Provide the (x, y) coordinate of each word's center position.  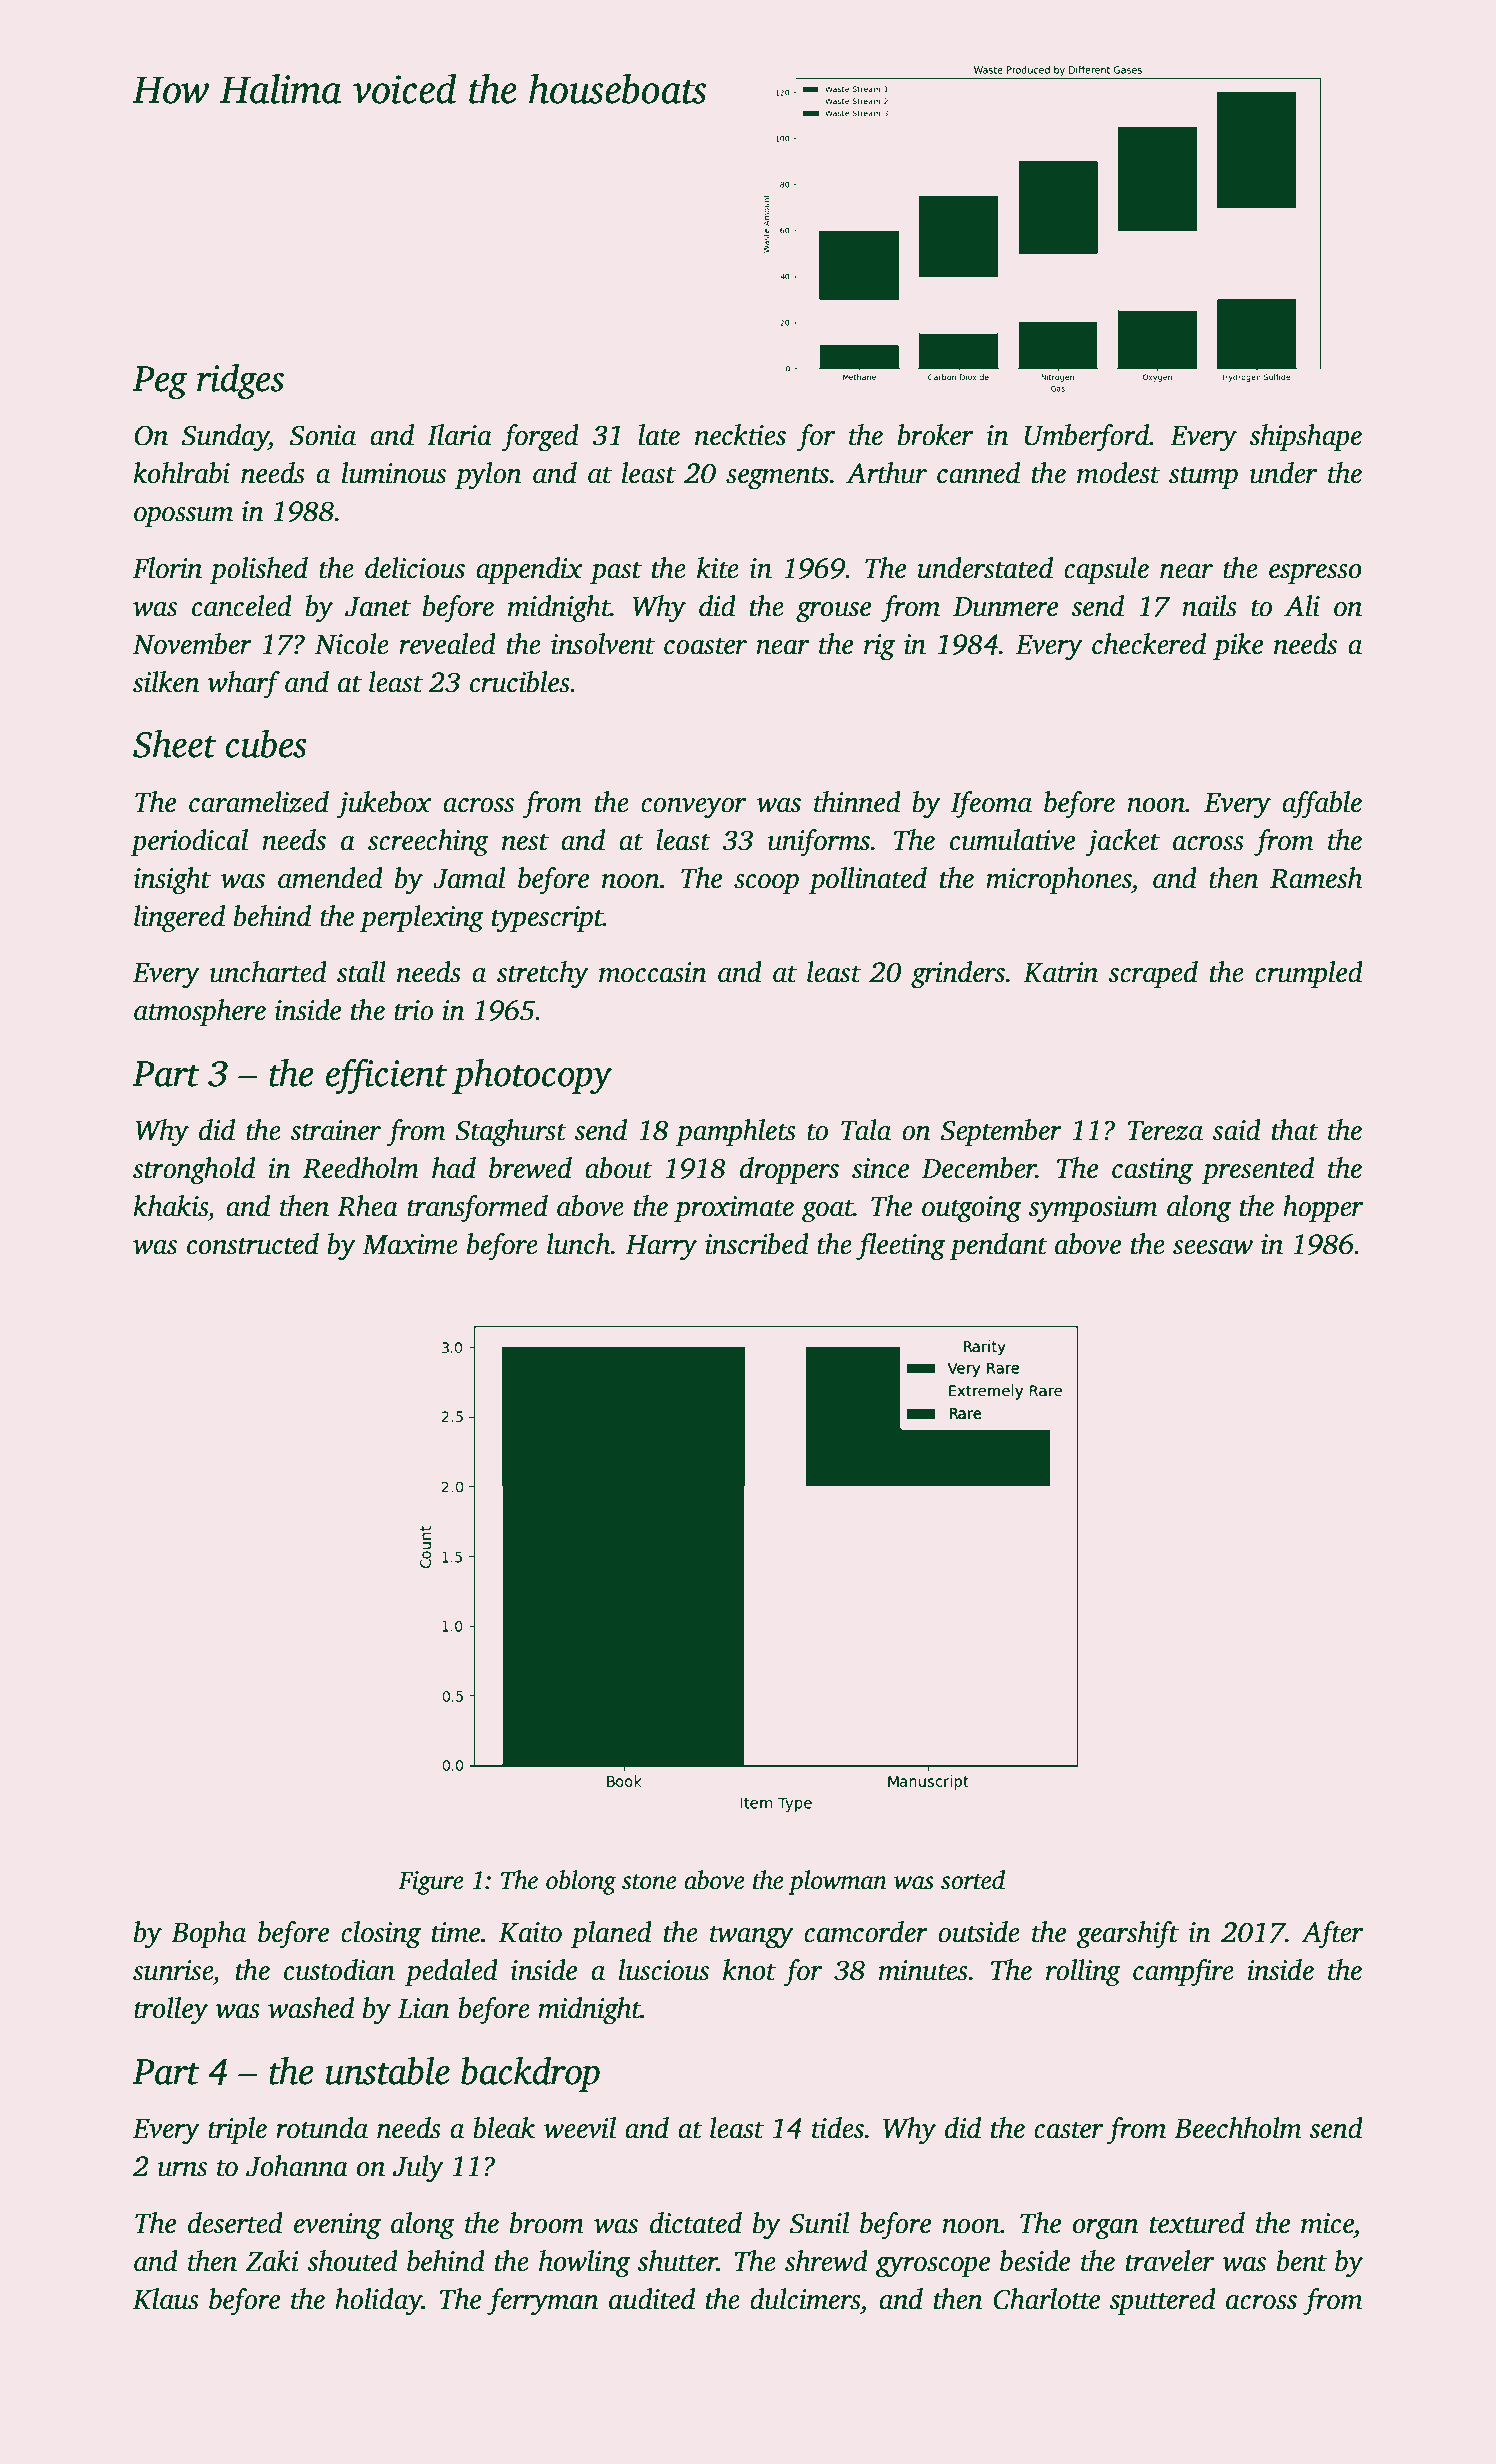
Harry (661, 1248)
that (1295, 1130)
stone (649, 1882)
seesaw (1213, 1247)
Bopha (208, 1934)
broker (935, 435)
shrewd (826, 2261)
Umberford (1087, 438)
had (454, 1168)
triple (237, 2130)
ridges (240, 382)
